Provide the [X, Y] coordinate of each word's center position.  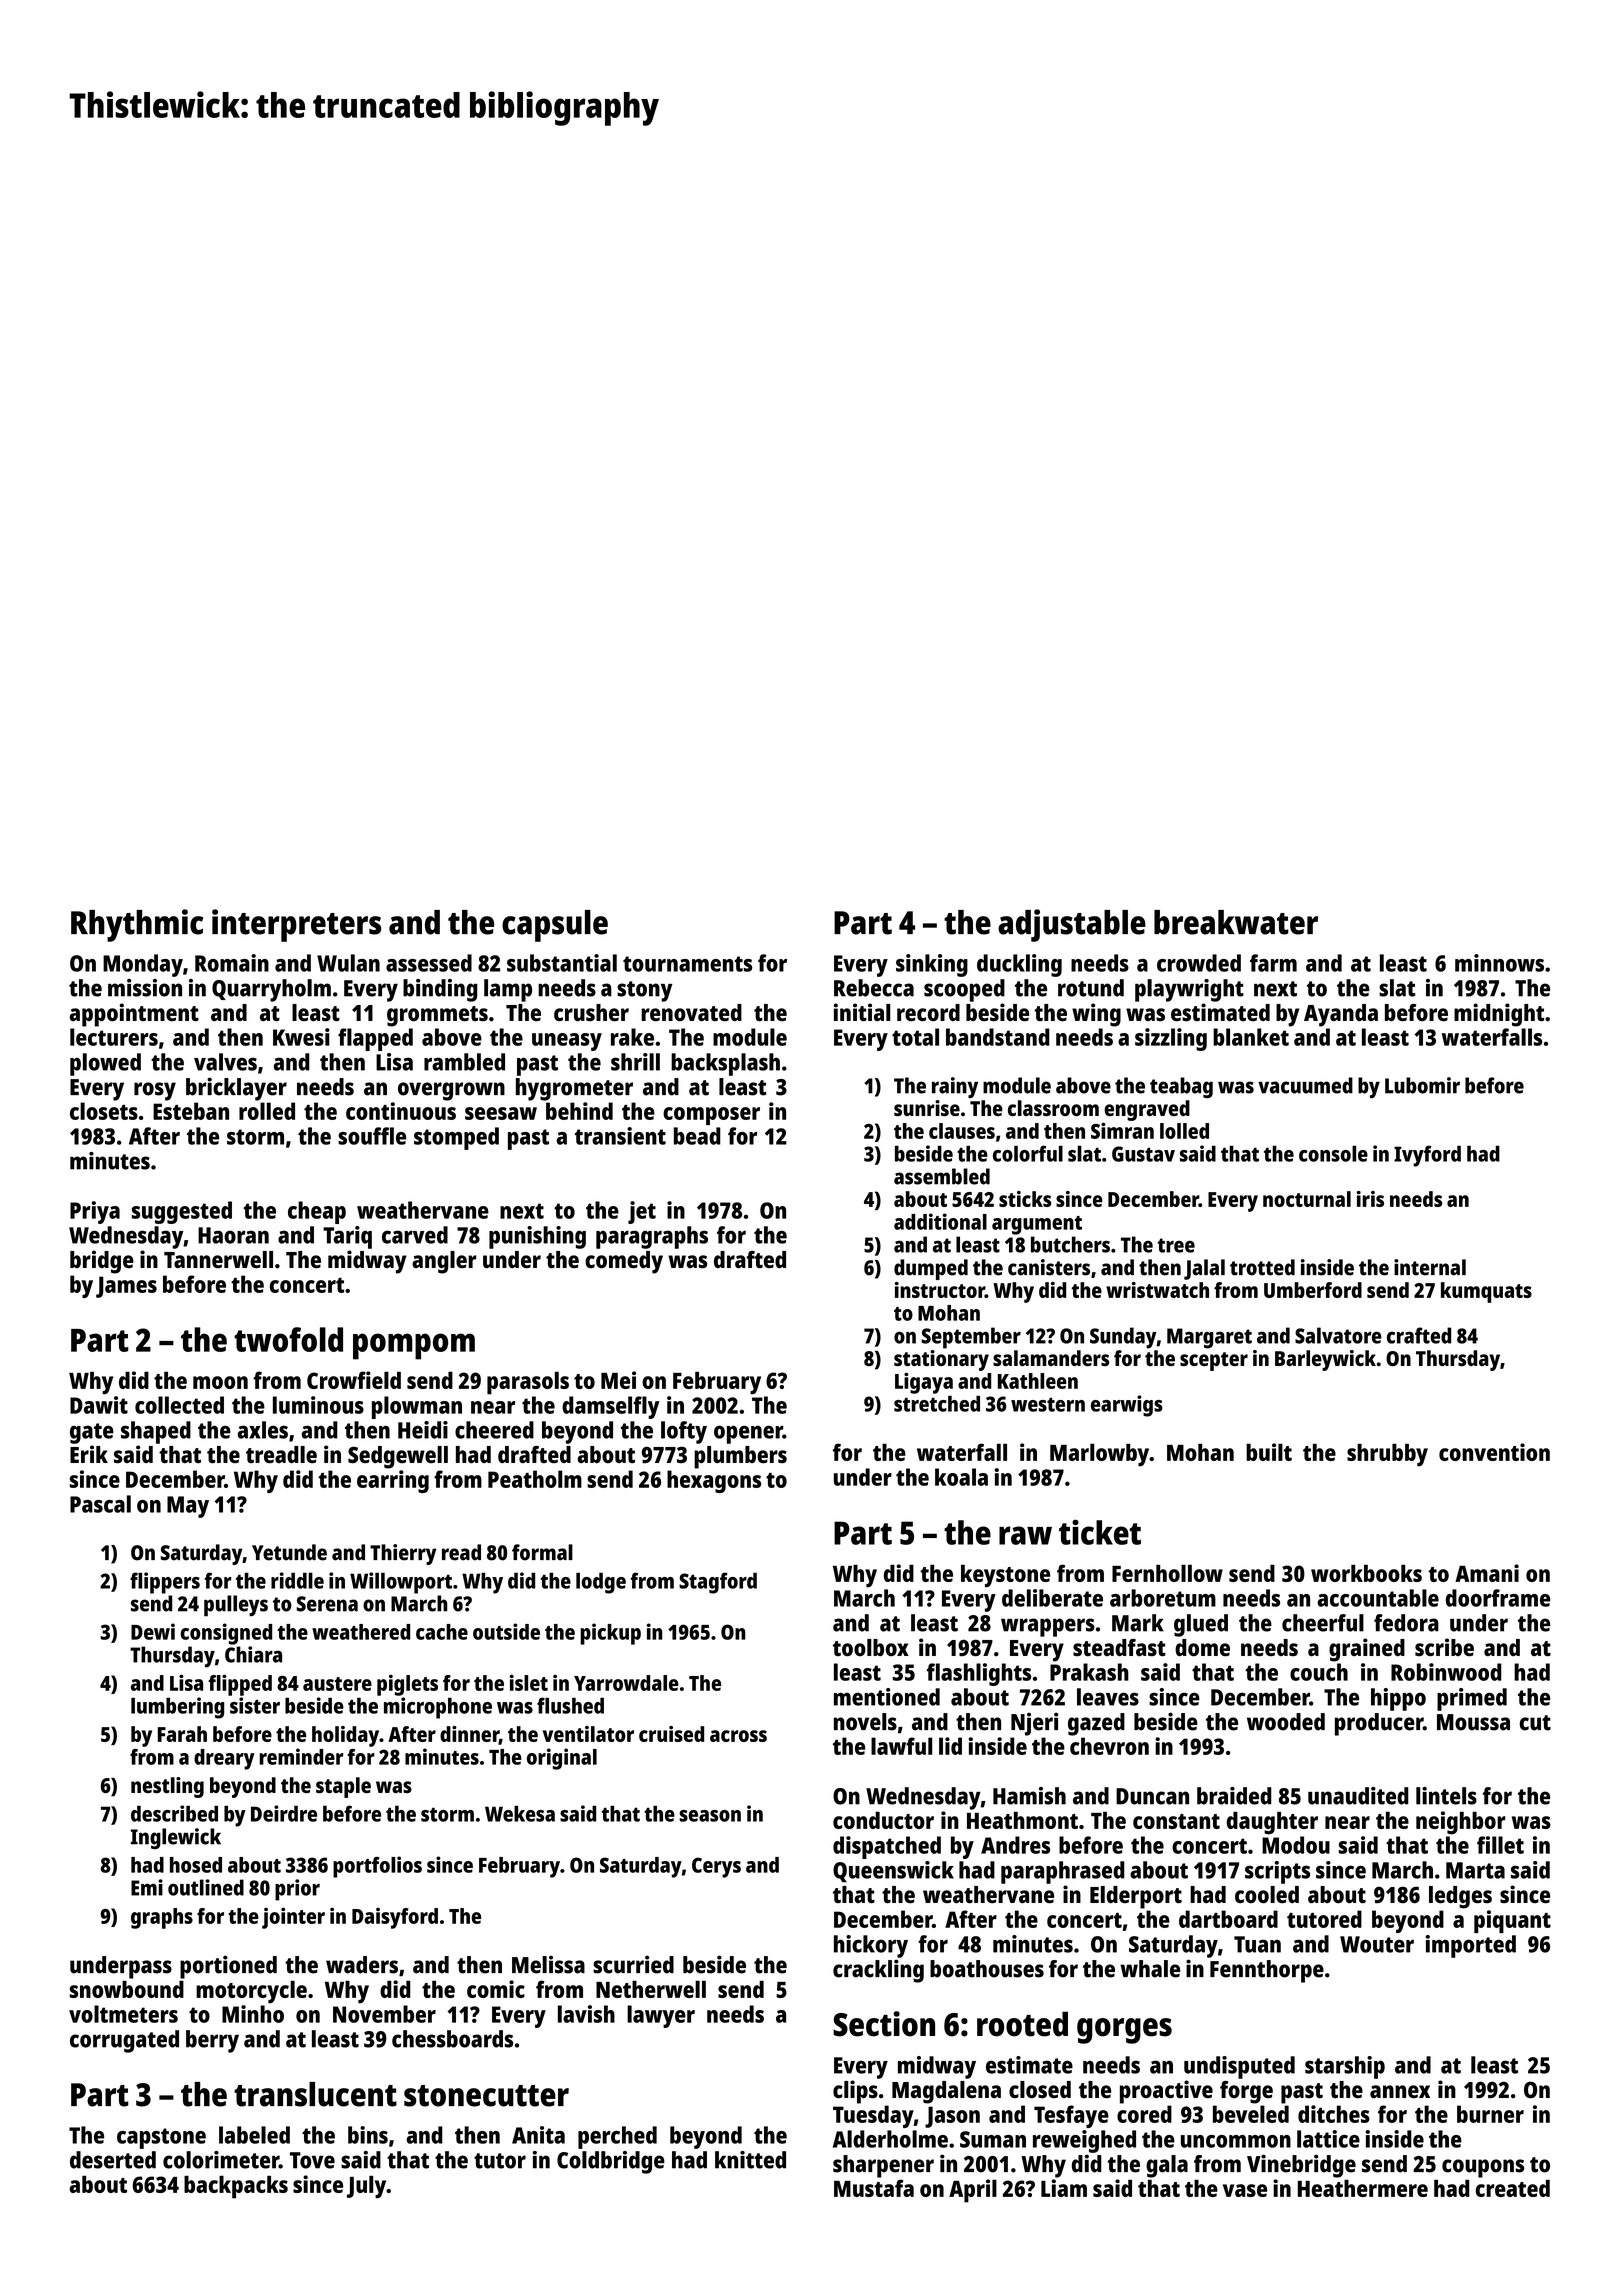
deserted [113, 2160]
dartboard [1228, 1919]
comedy [624, 1262]
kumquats [1486, 1292]
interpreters [297, 925]
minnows [1499, 963]
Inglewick [176, 1838]
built [1269, 1452]
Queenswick [893, 1871]
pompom [414, 1346]
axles [262, 1430]
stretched [937, 1404]
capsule [555, 926]
